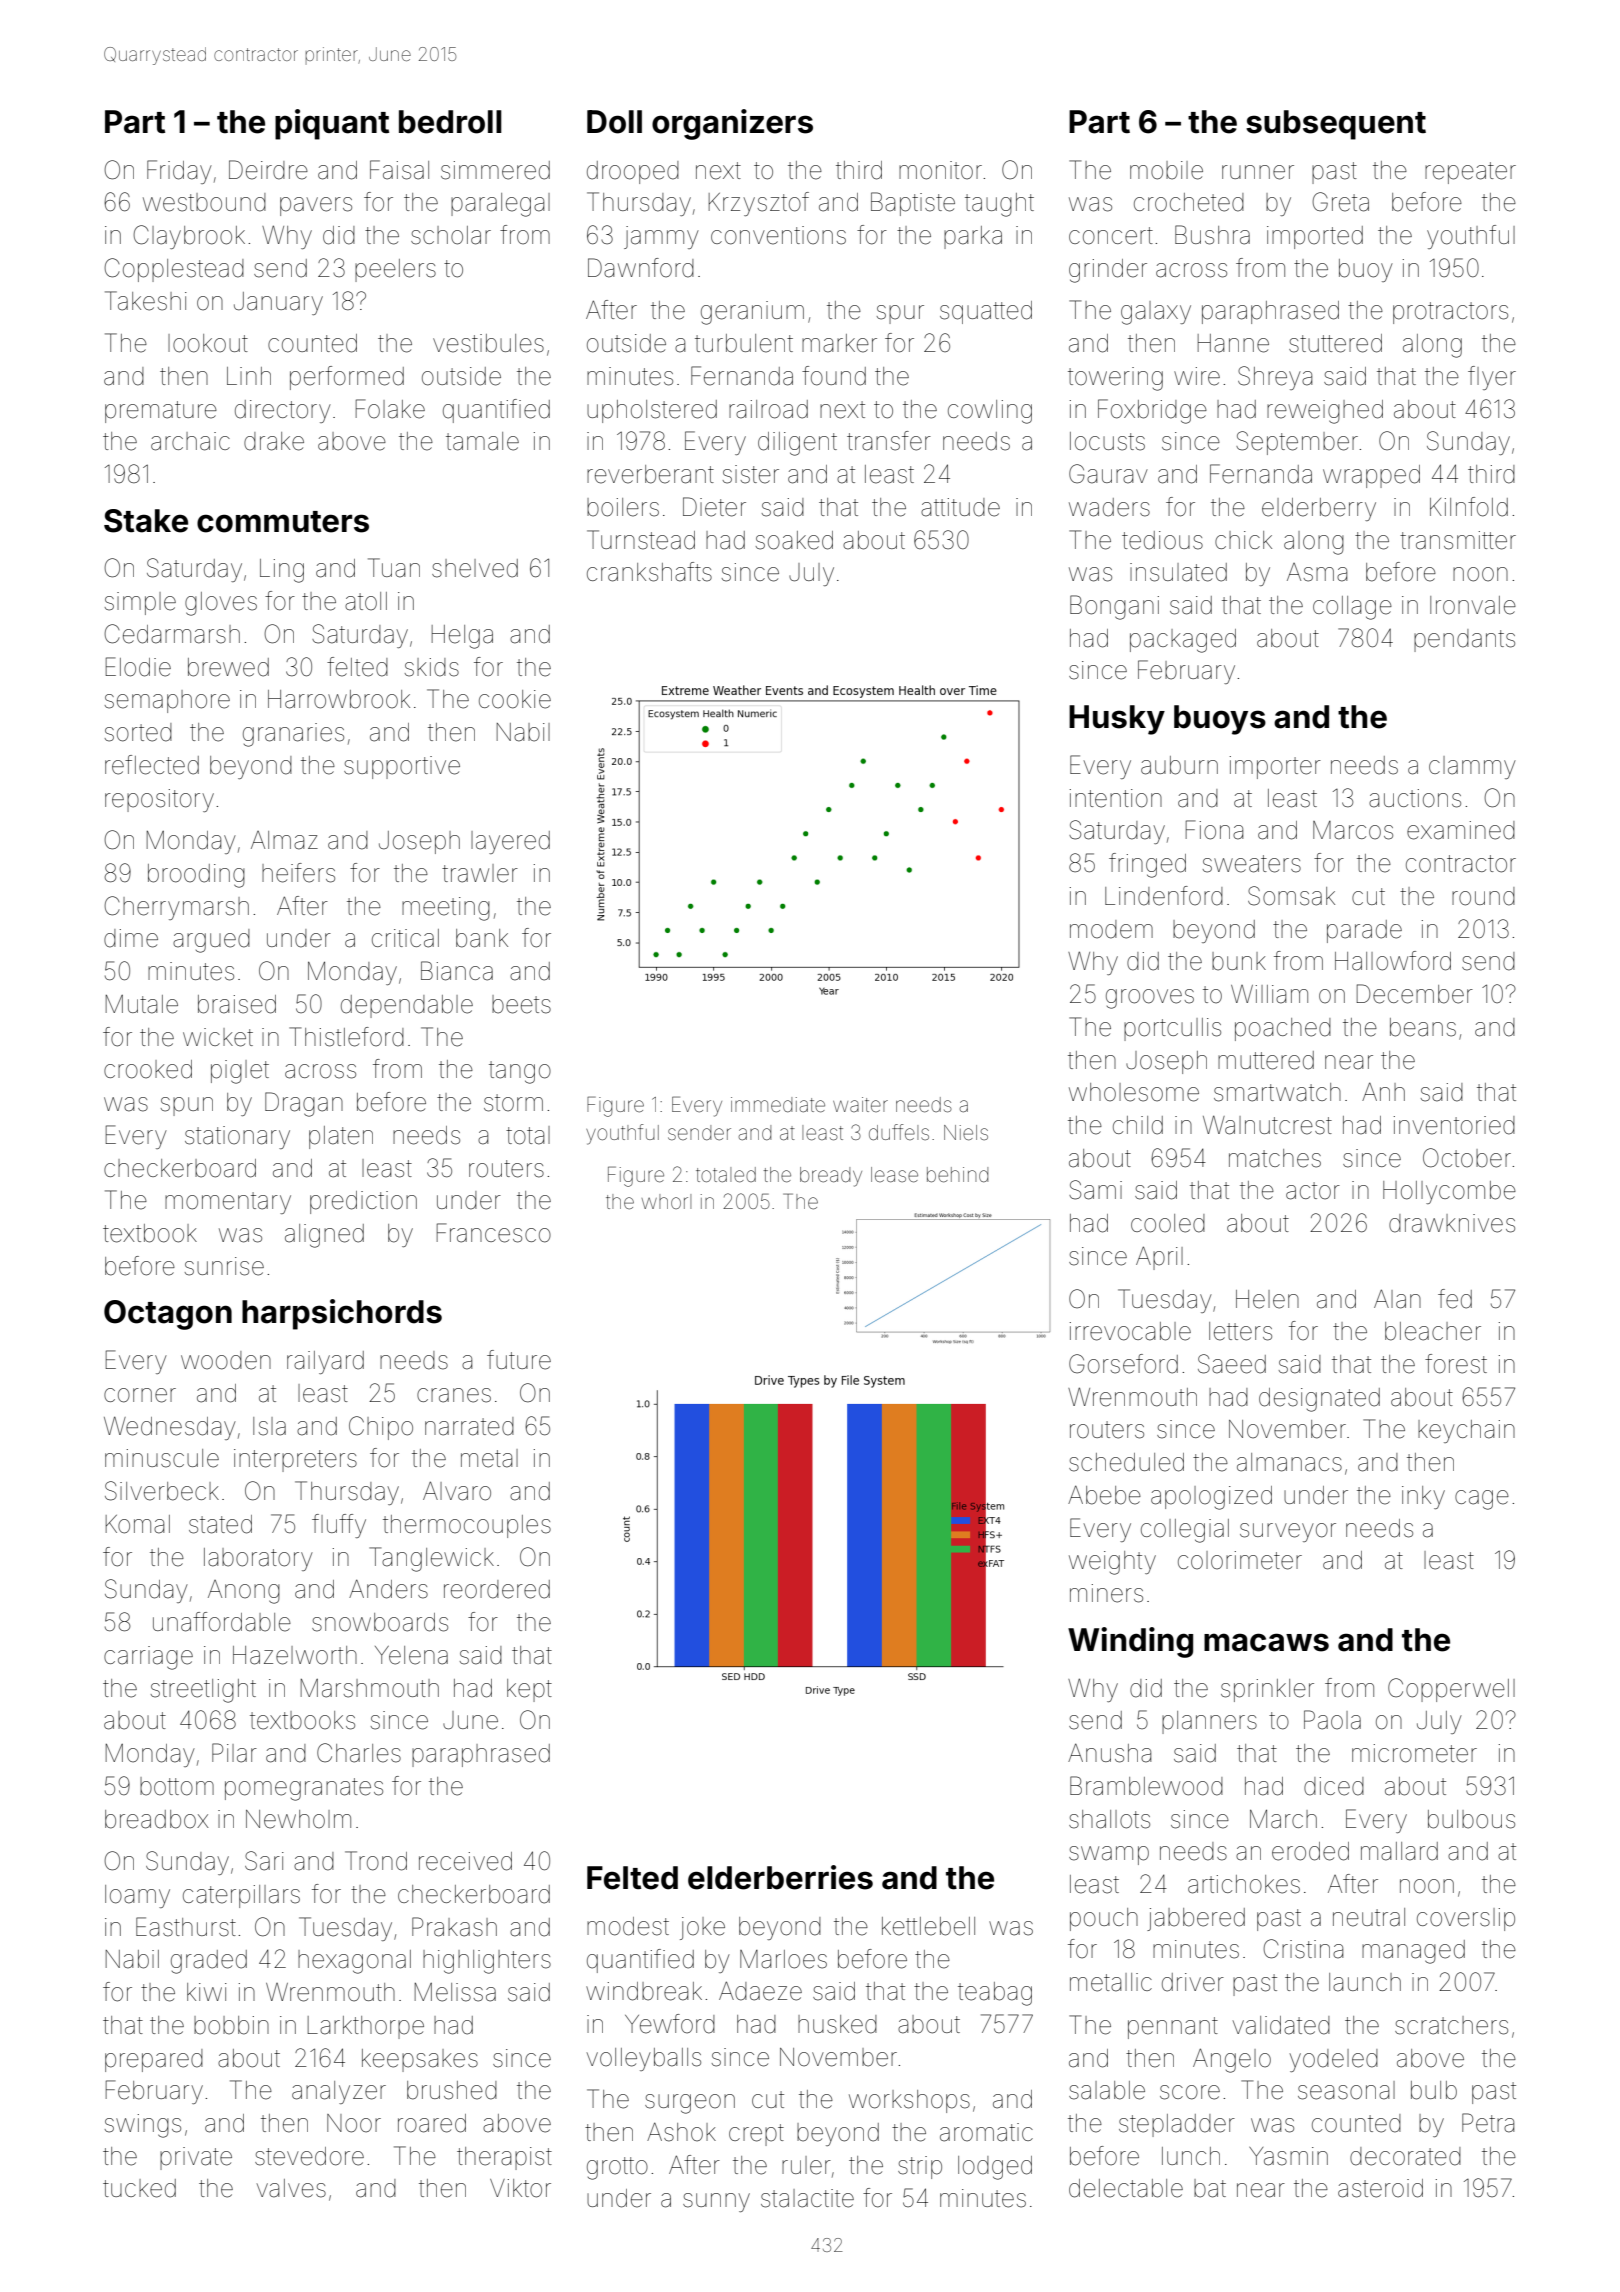 This screenshot has width=1620, height=2292. Describe the element at coordinates (159, 800) in the screenshot. I see `repository` at that location.
